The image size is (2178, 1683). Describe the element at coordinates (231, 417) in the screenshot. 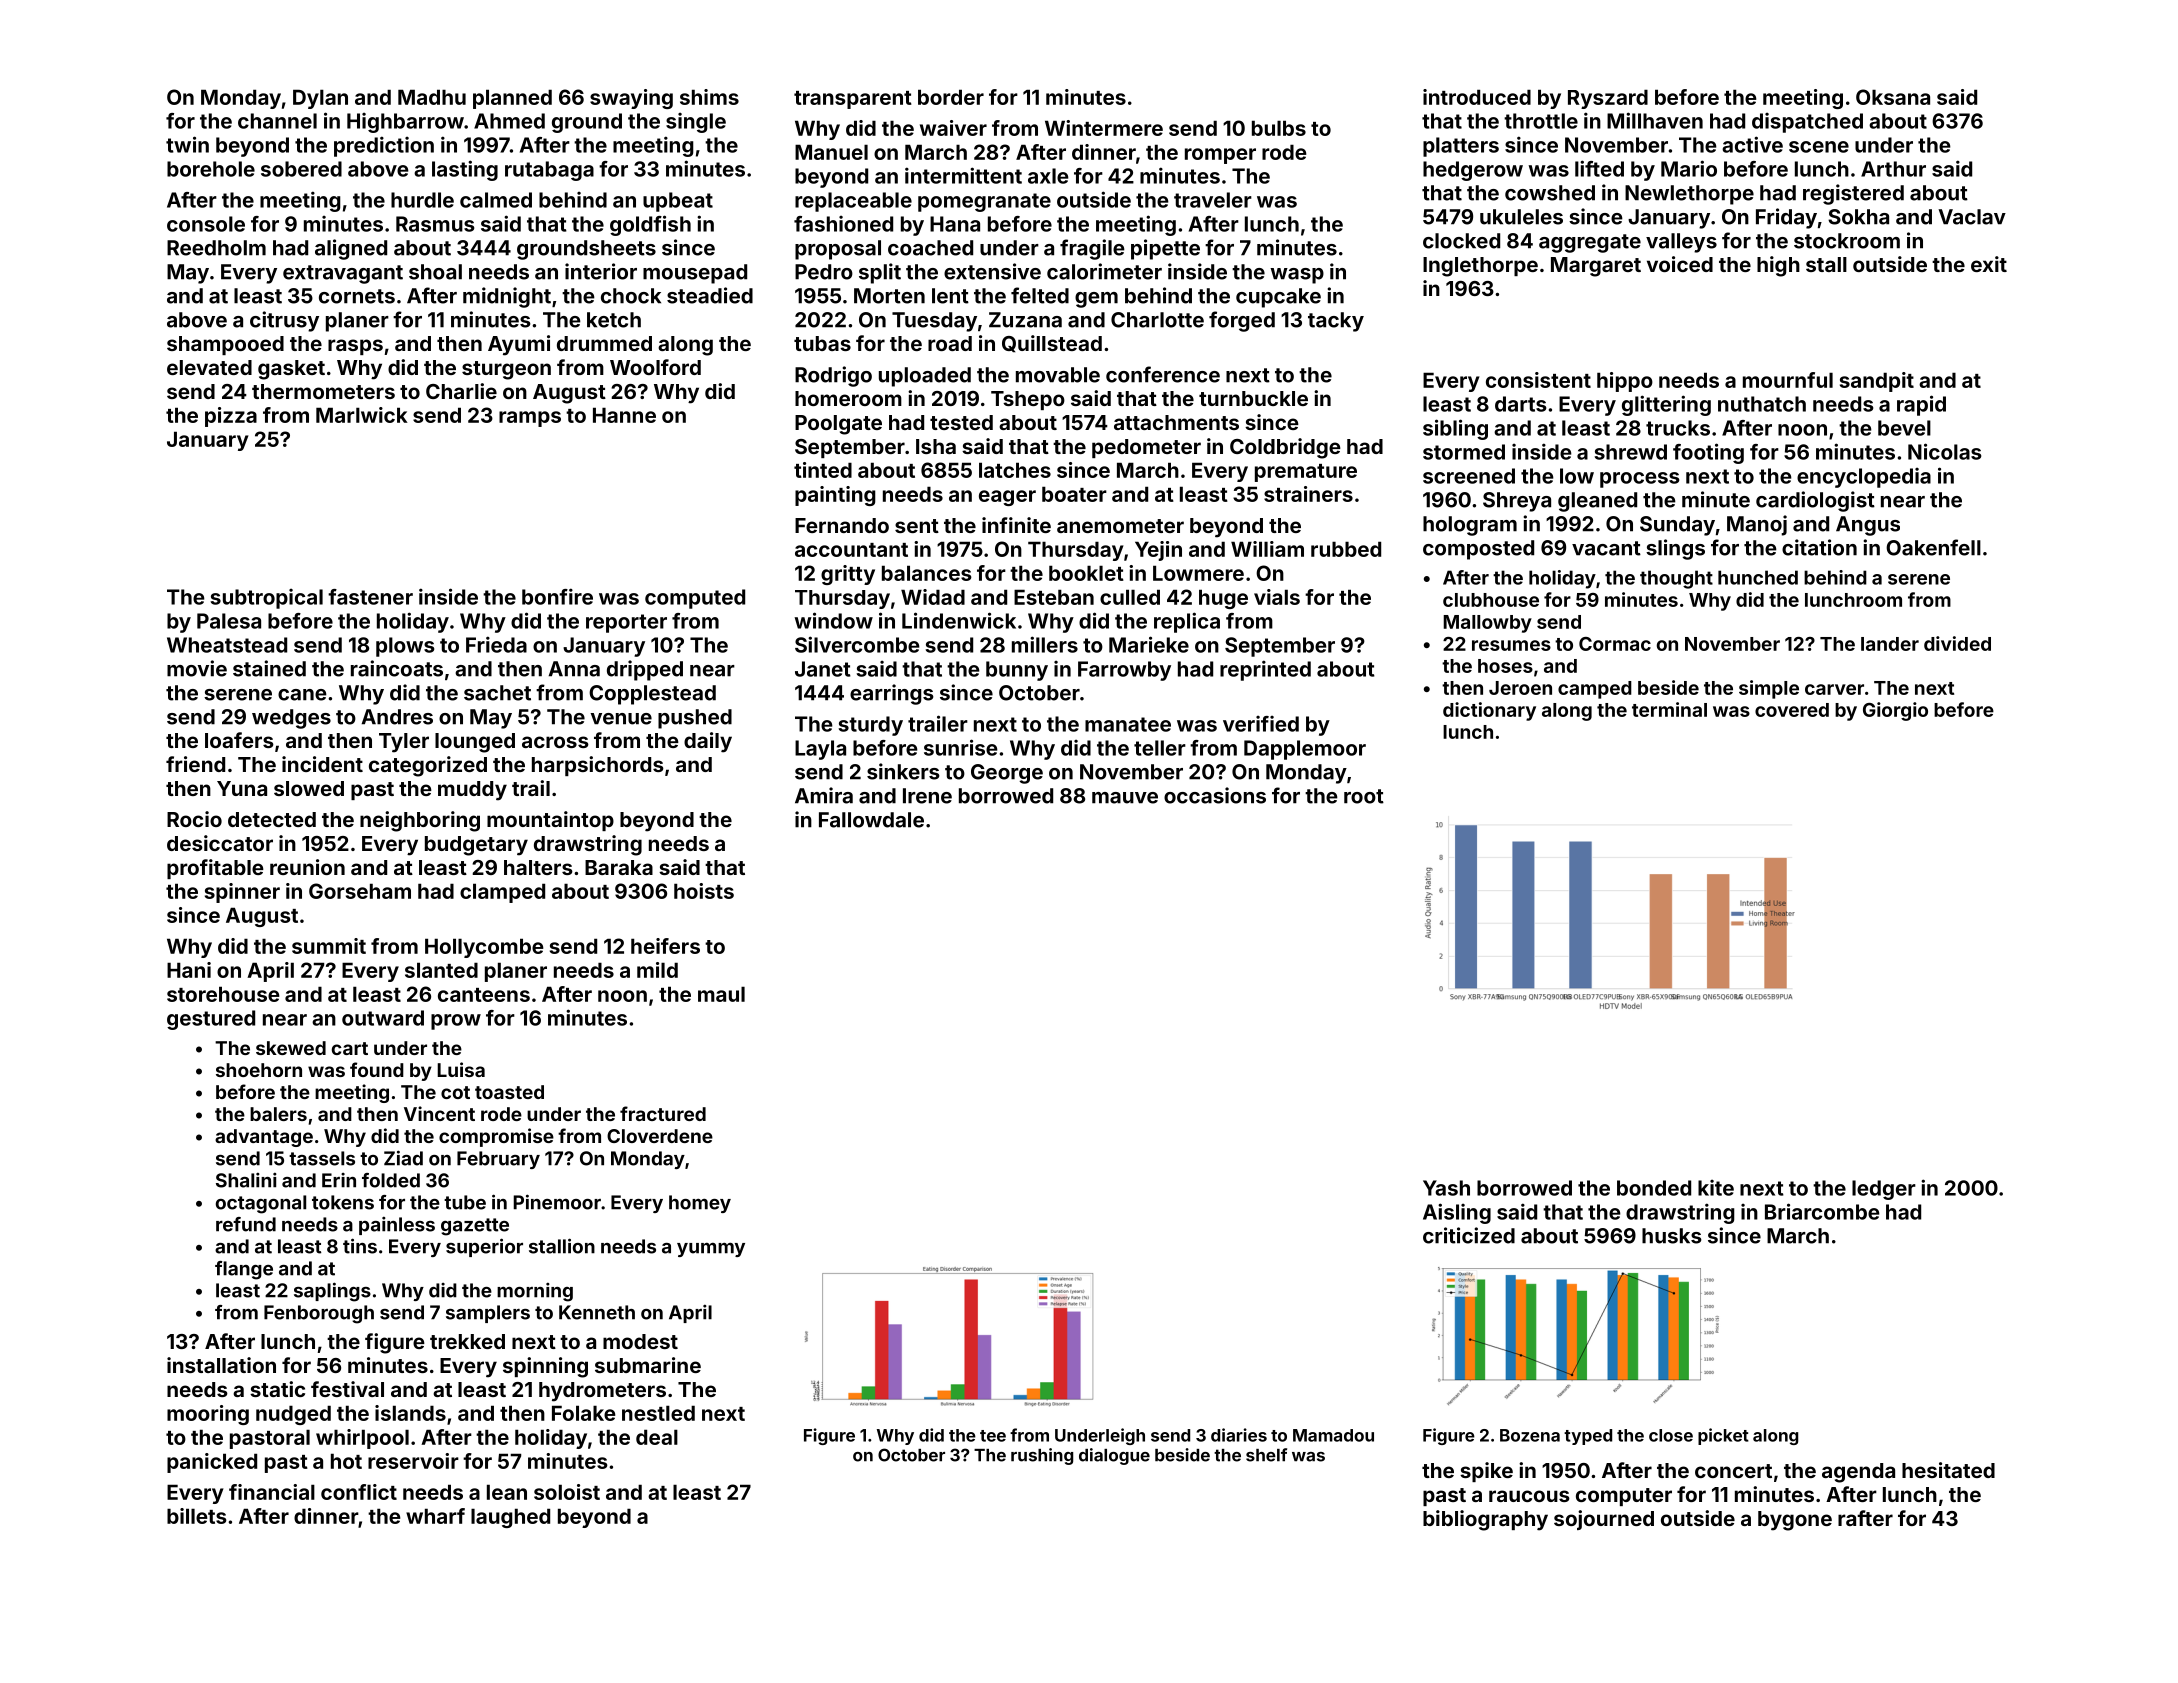

I see `pizza` at that location.
